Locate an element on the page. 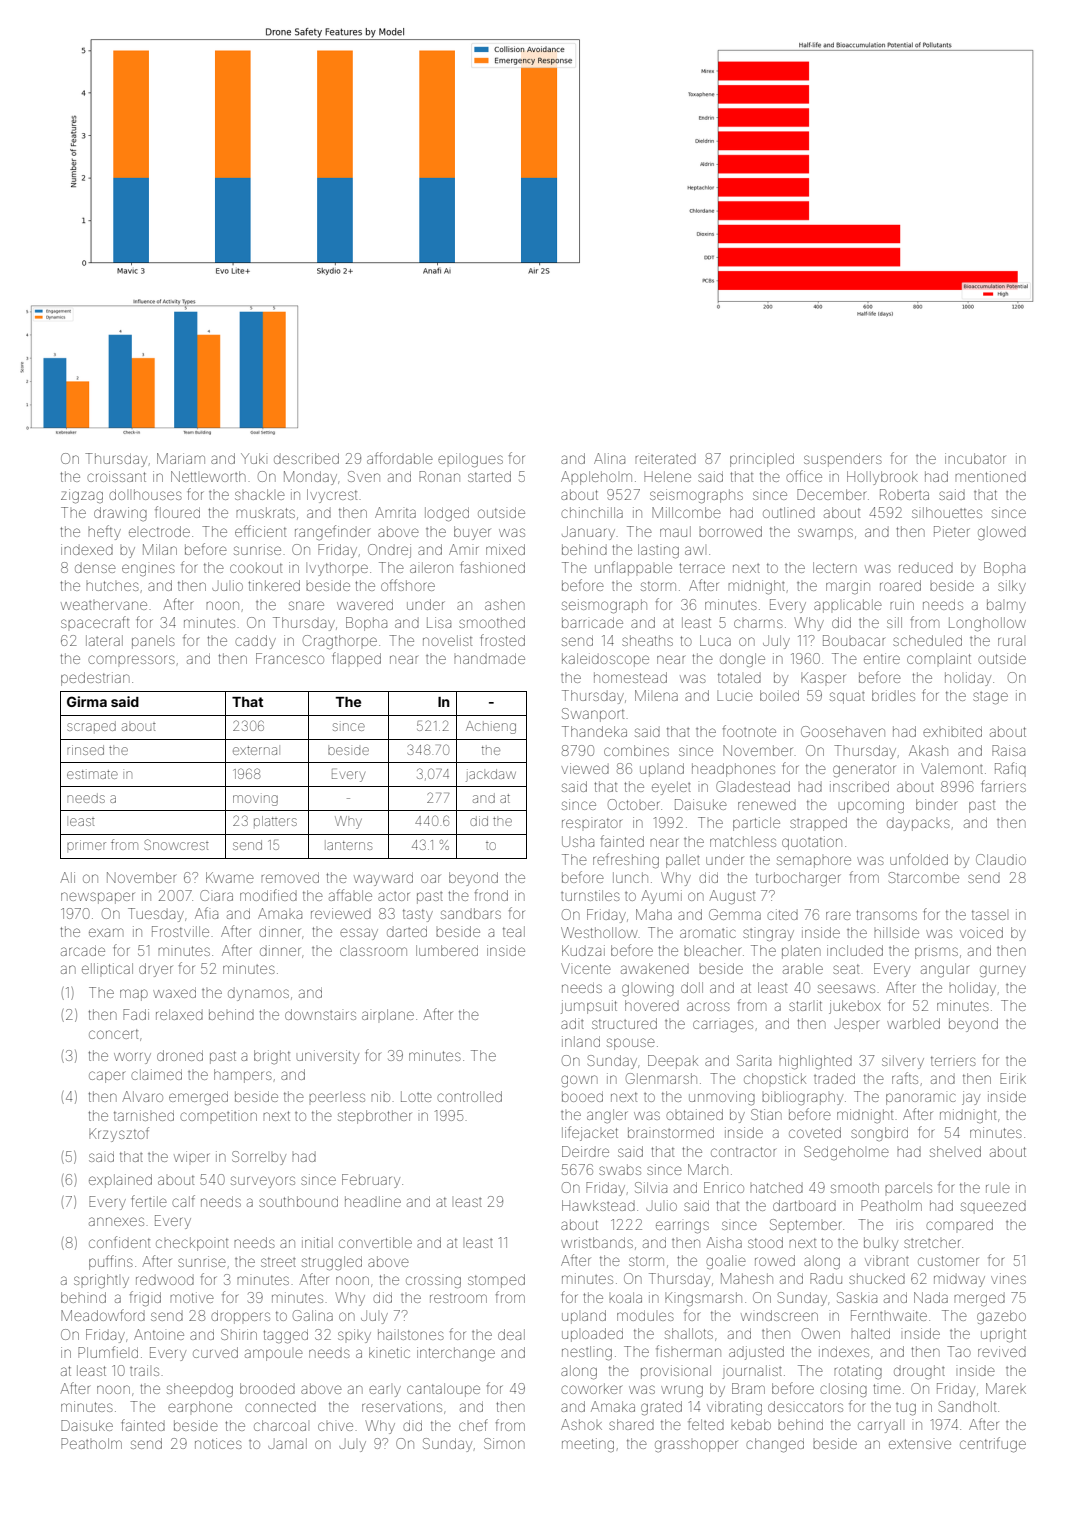  unfolded is located at coordinates (919, 859).
